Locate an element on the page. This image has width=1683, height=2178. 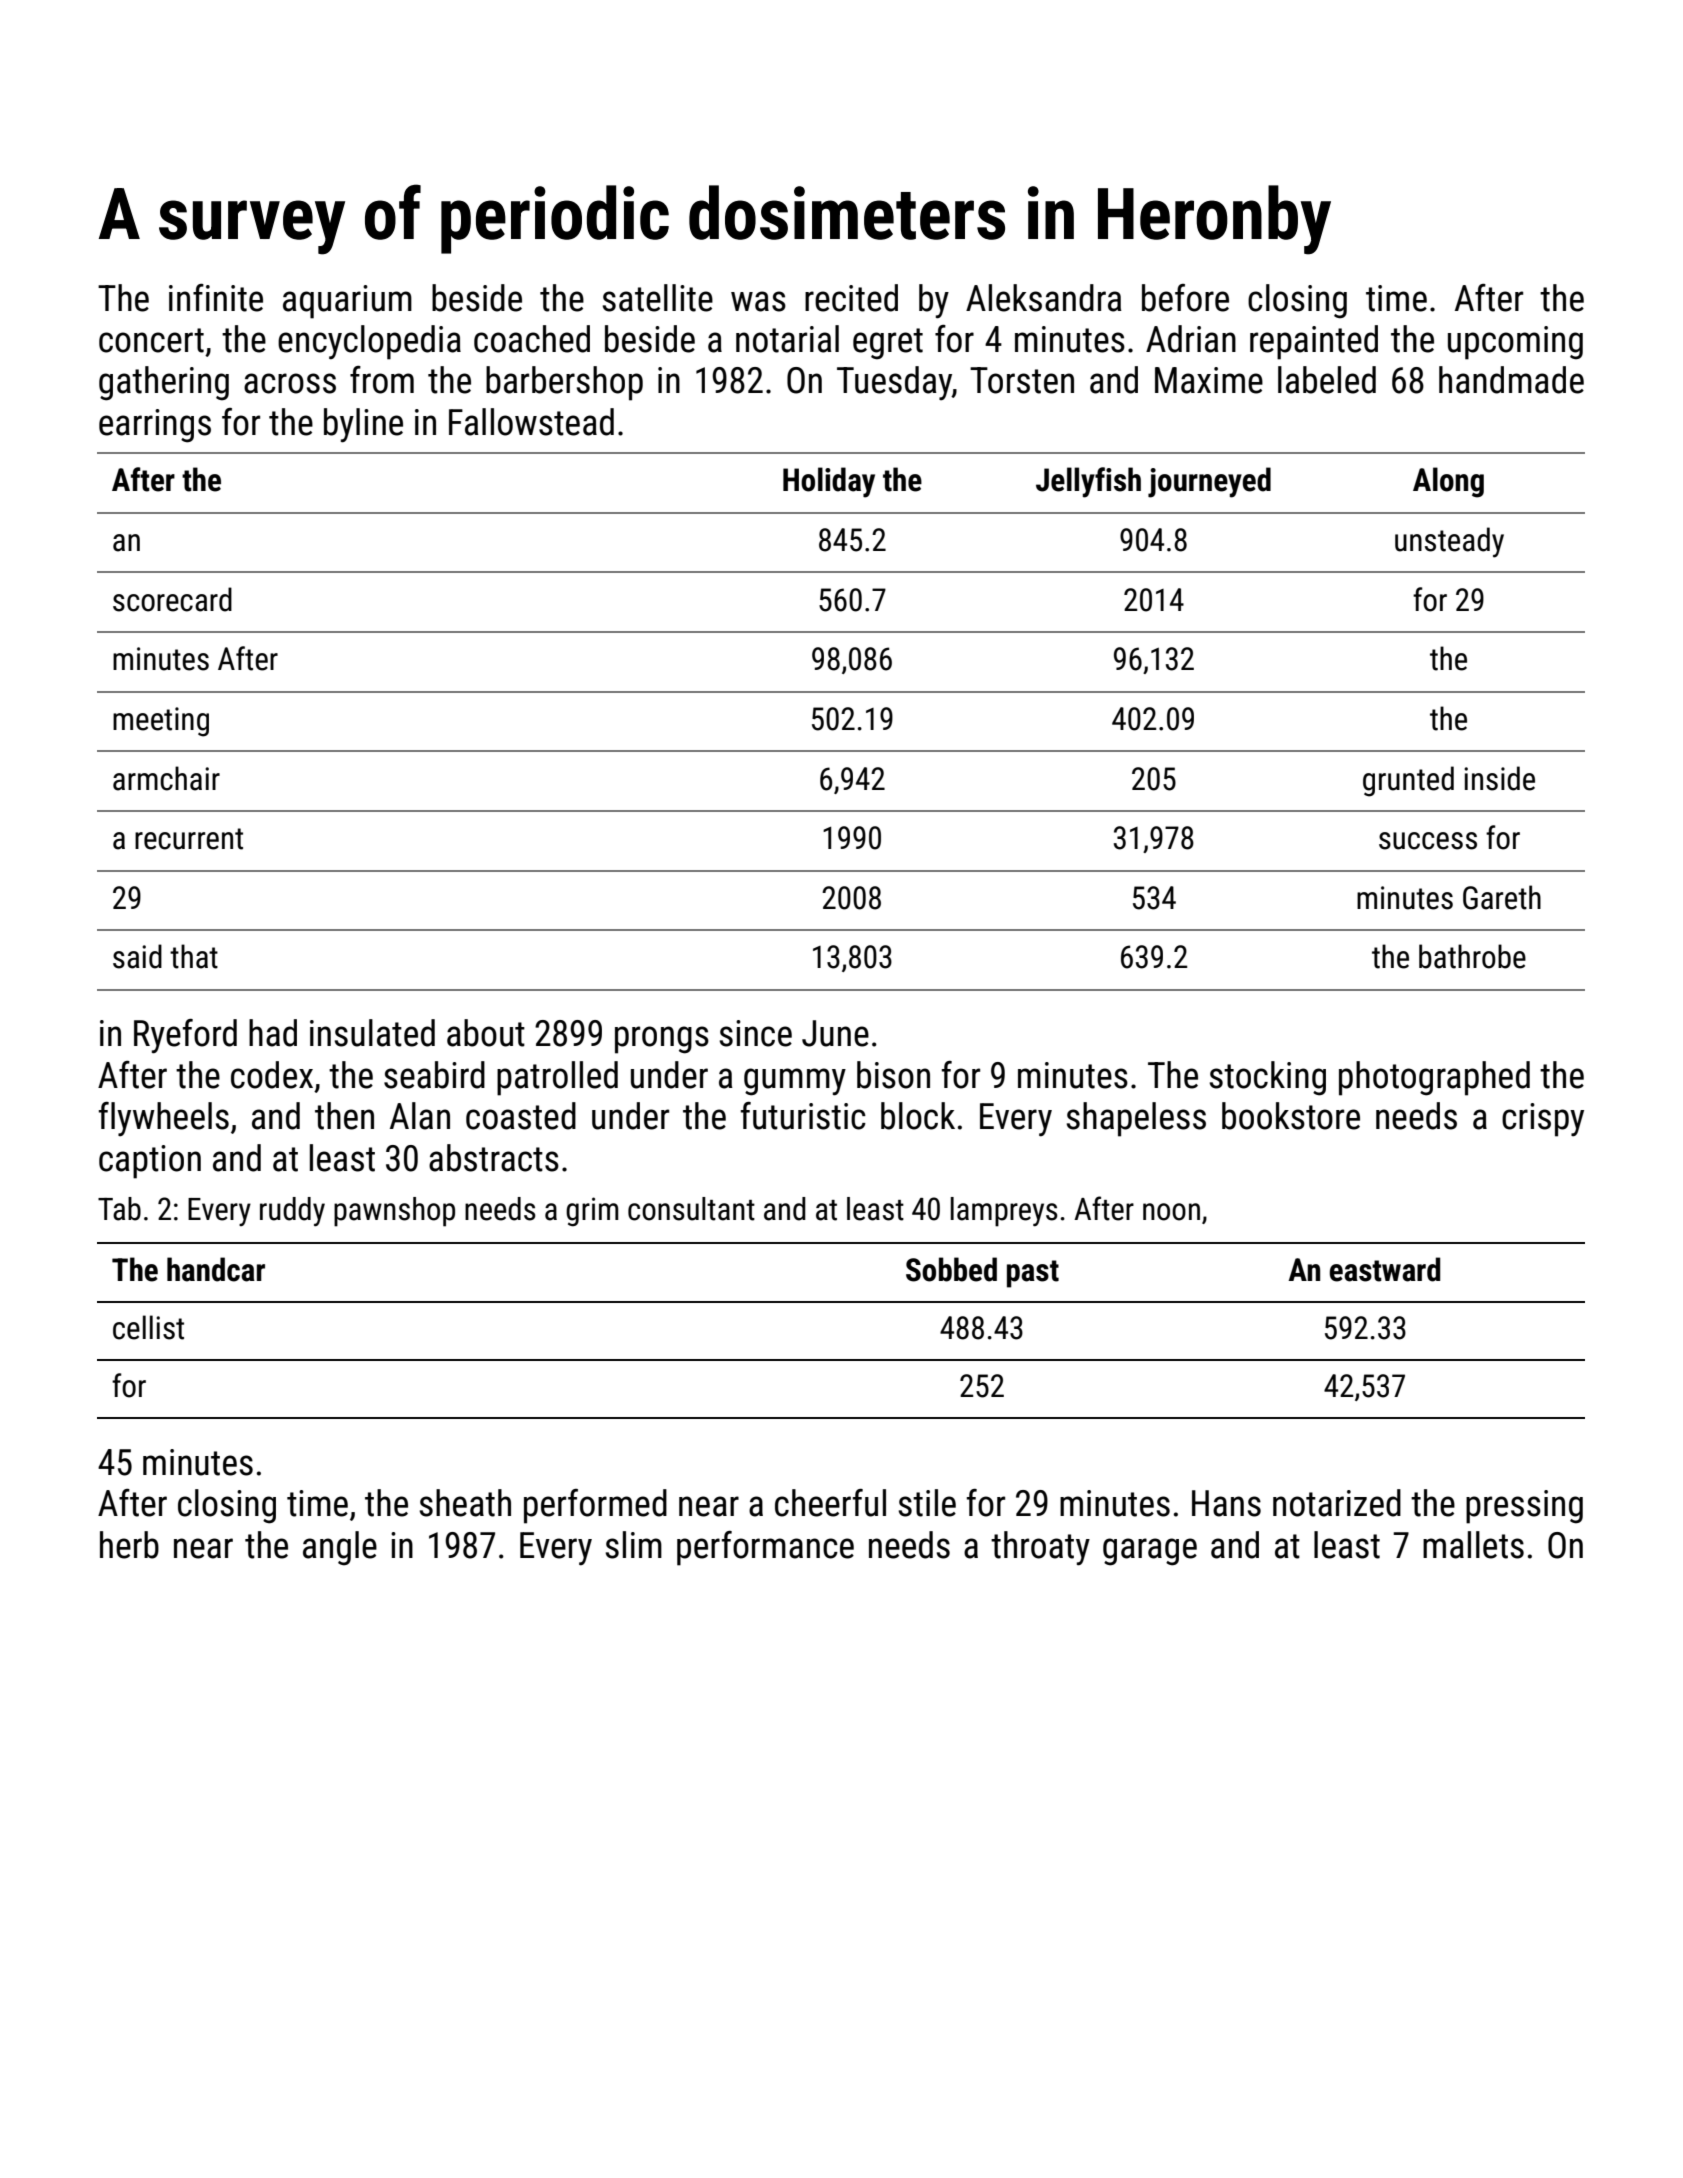
that is located at coordinates (194, 956).
